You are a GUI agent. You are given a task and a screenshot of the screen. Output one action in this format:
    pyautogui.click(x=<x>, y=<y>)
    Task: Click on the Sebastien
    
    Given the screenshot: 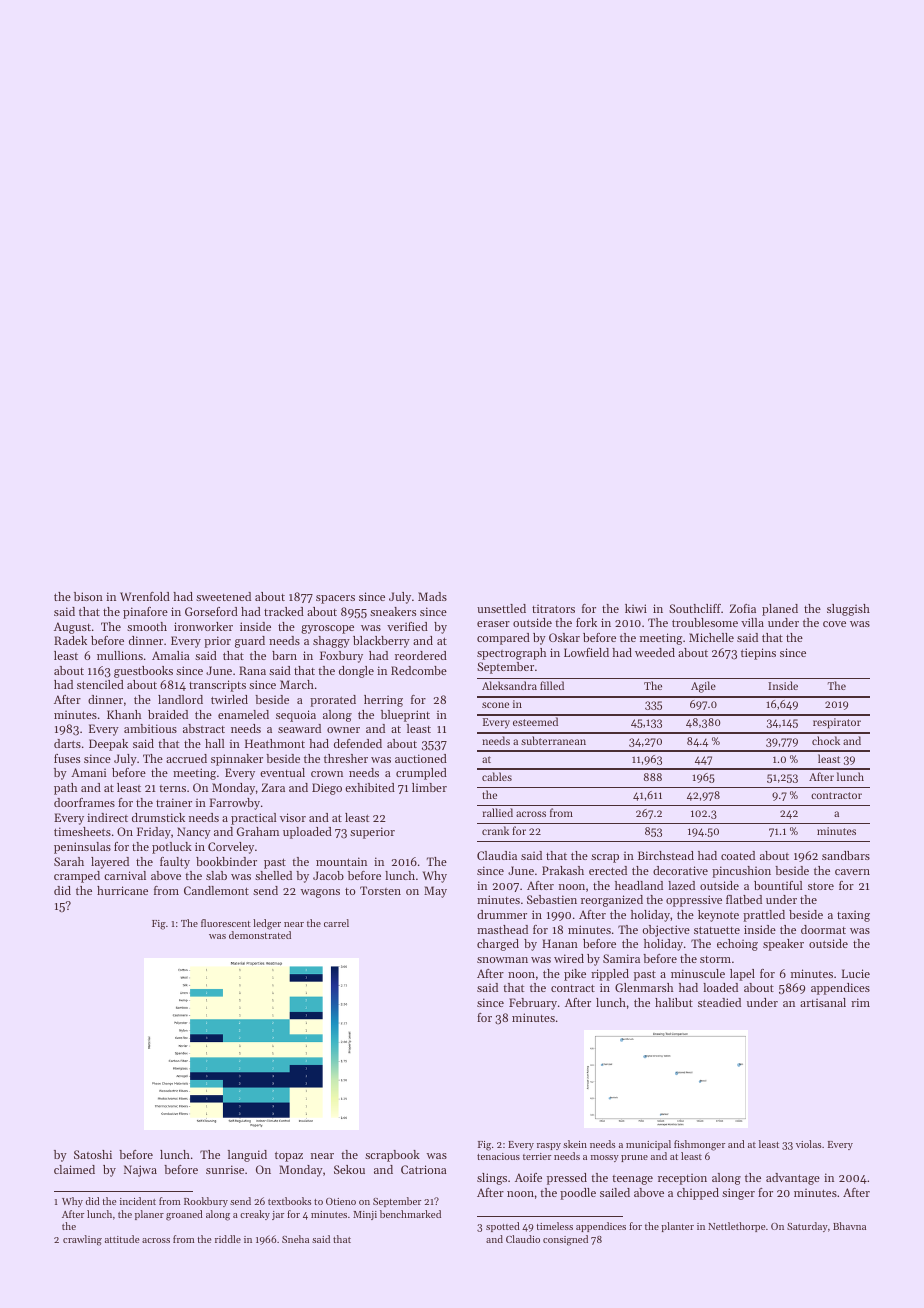 What is the action you would take?
    pyautogui.click(x=552, y=899)
